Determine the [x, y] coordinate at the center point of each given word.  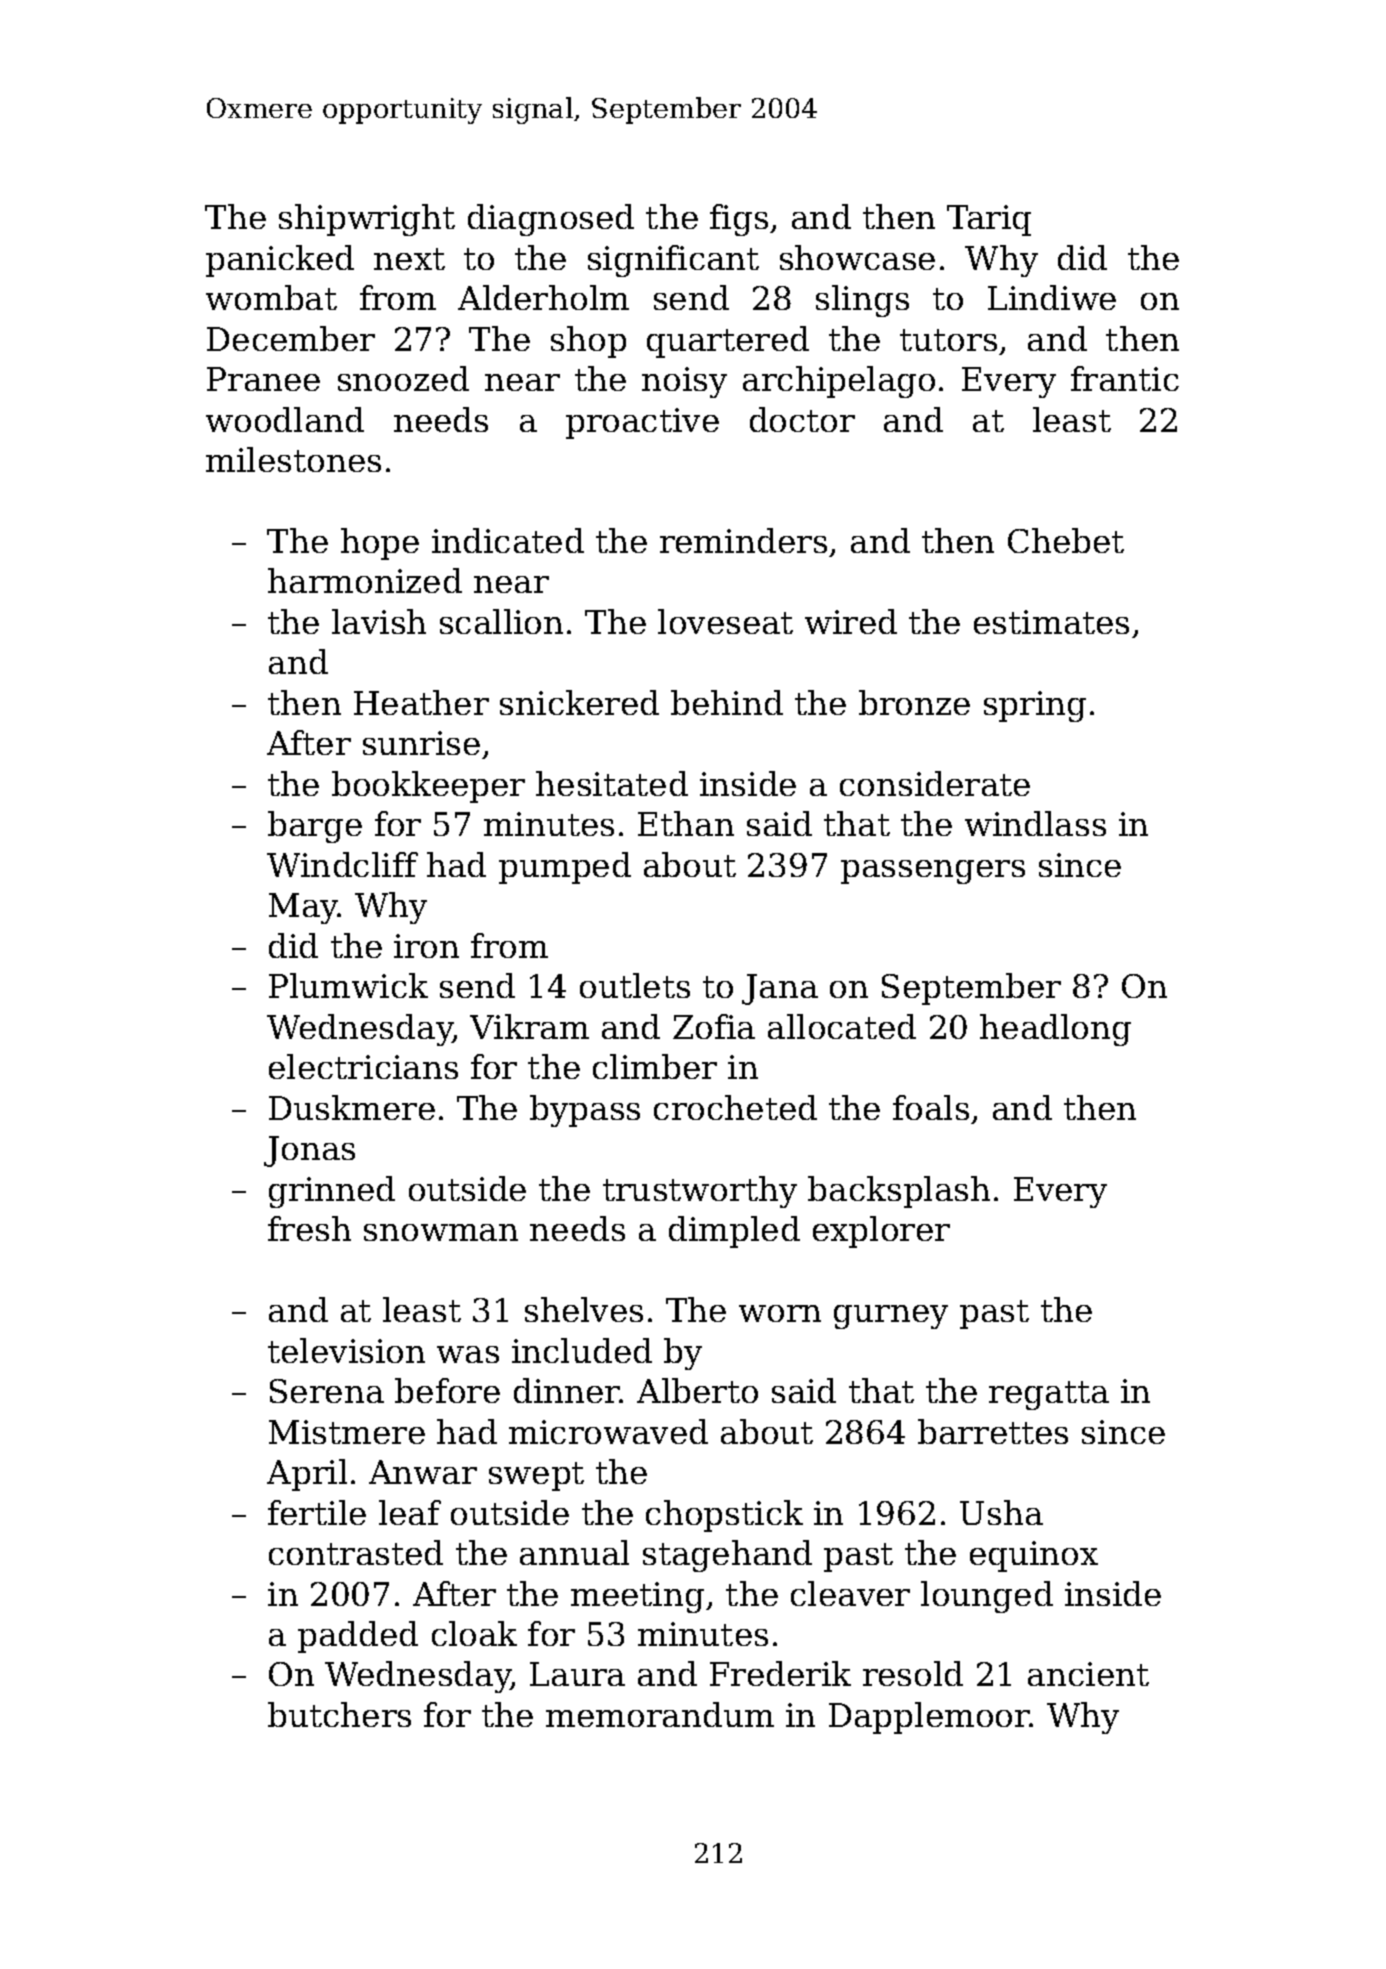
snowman [441, 1232]
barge [315, 827]
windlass [1035, 823]
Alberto [697, 1390]
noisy [684, 382]
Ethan [686, 823]
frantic [1125, 378]
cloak [474, 1633]
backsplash [899, 1192]
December [291, 338]
